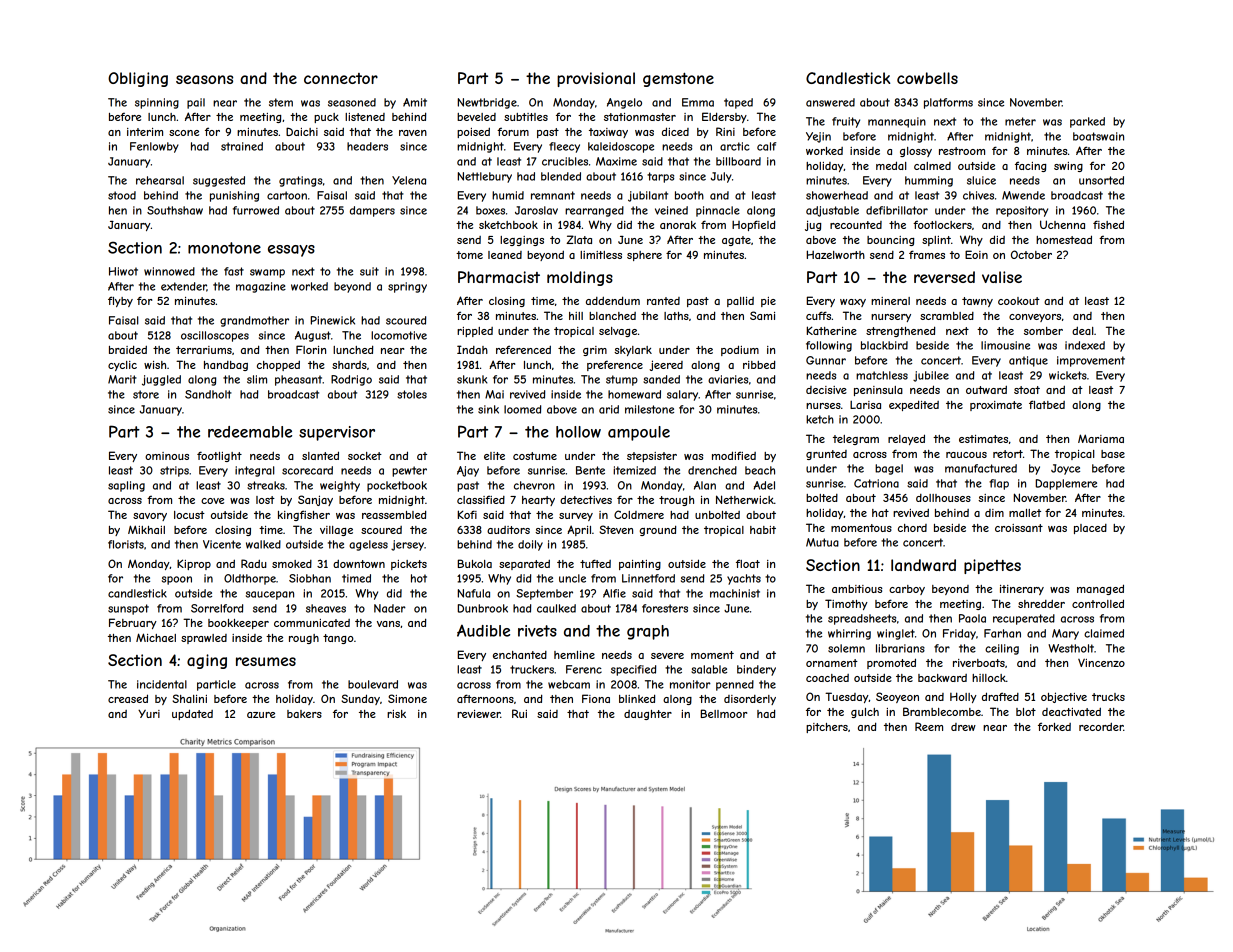 The width and height of the screenshot is (1233, 952). What do you see at coordinates (1101, 726) in the screenshot?
I see `recorder` at bounding box center [1101, 726].
